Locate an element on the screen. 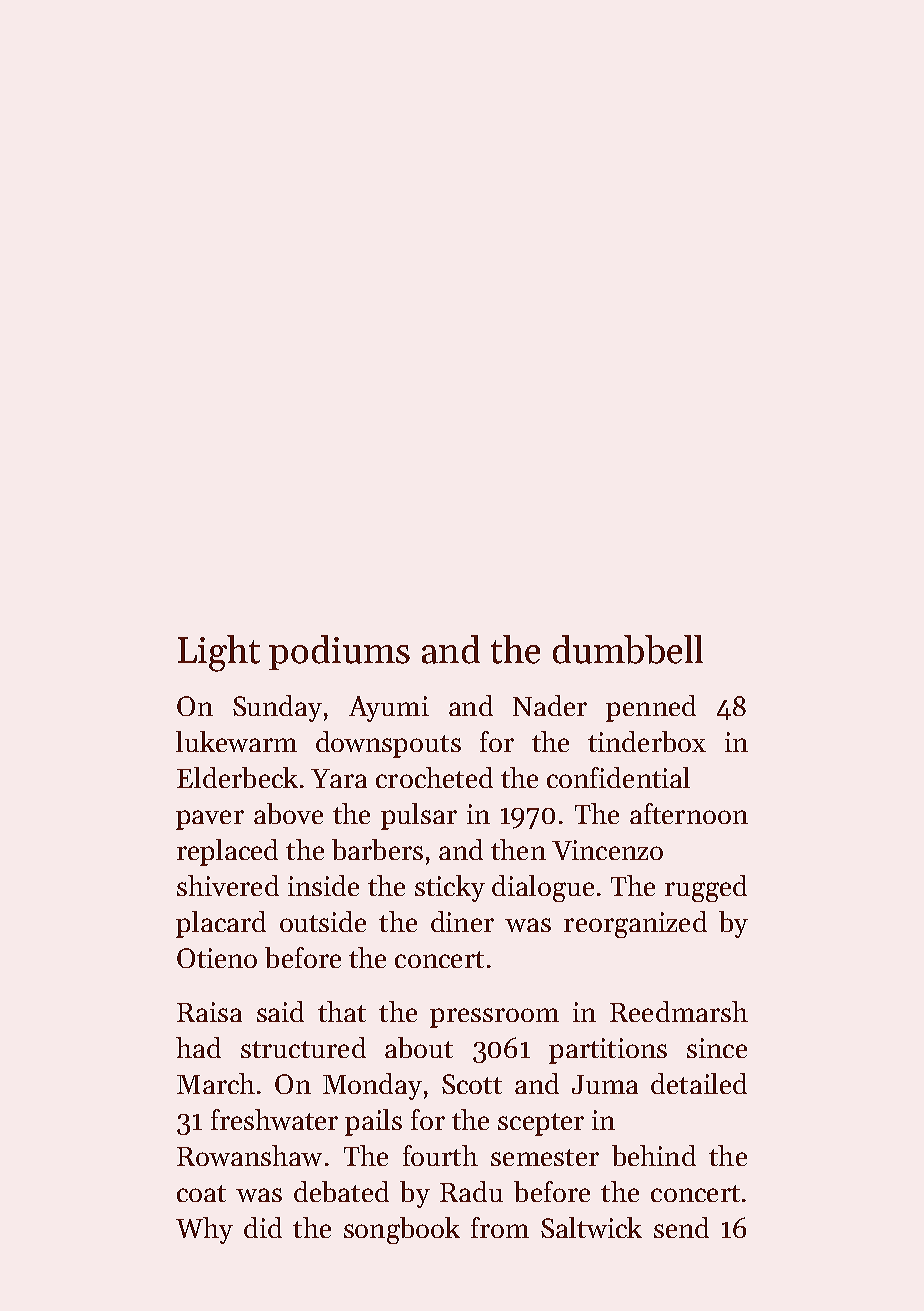 The image size is (924, 1311). placard is located at coordinates (221, 924).
